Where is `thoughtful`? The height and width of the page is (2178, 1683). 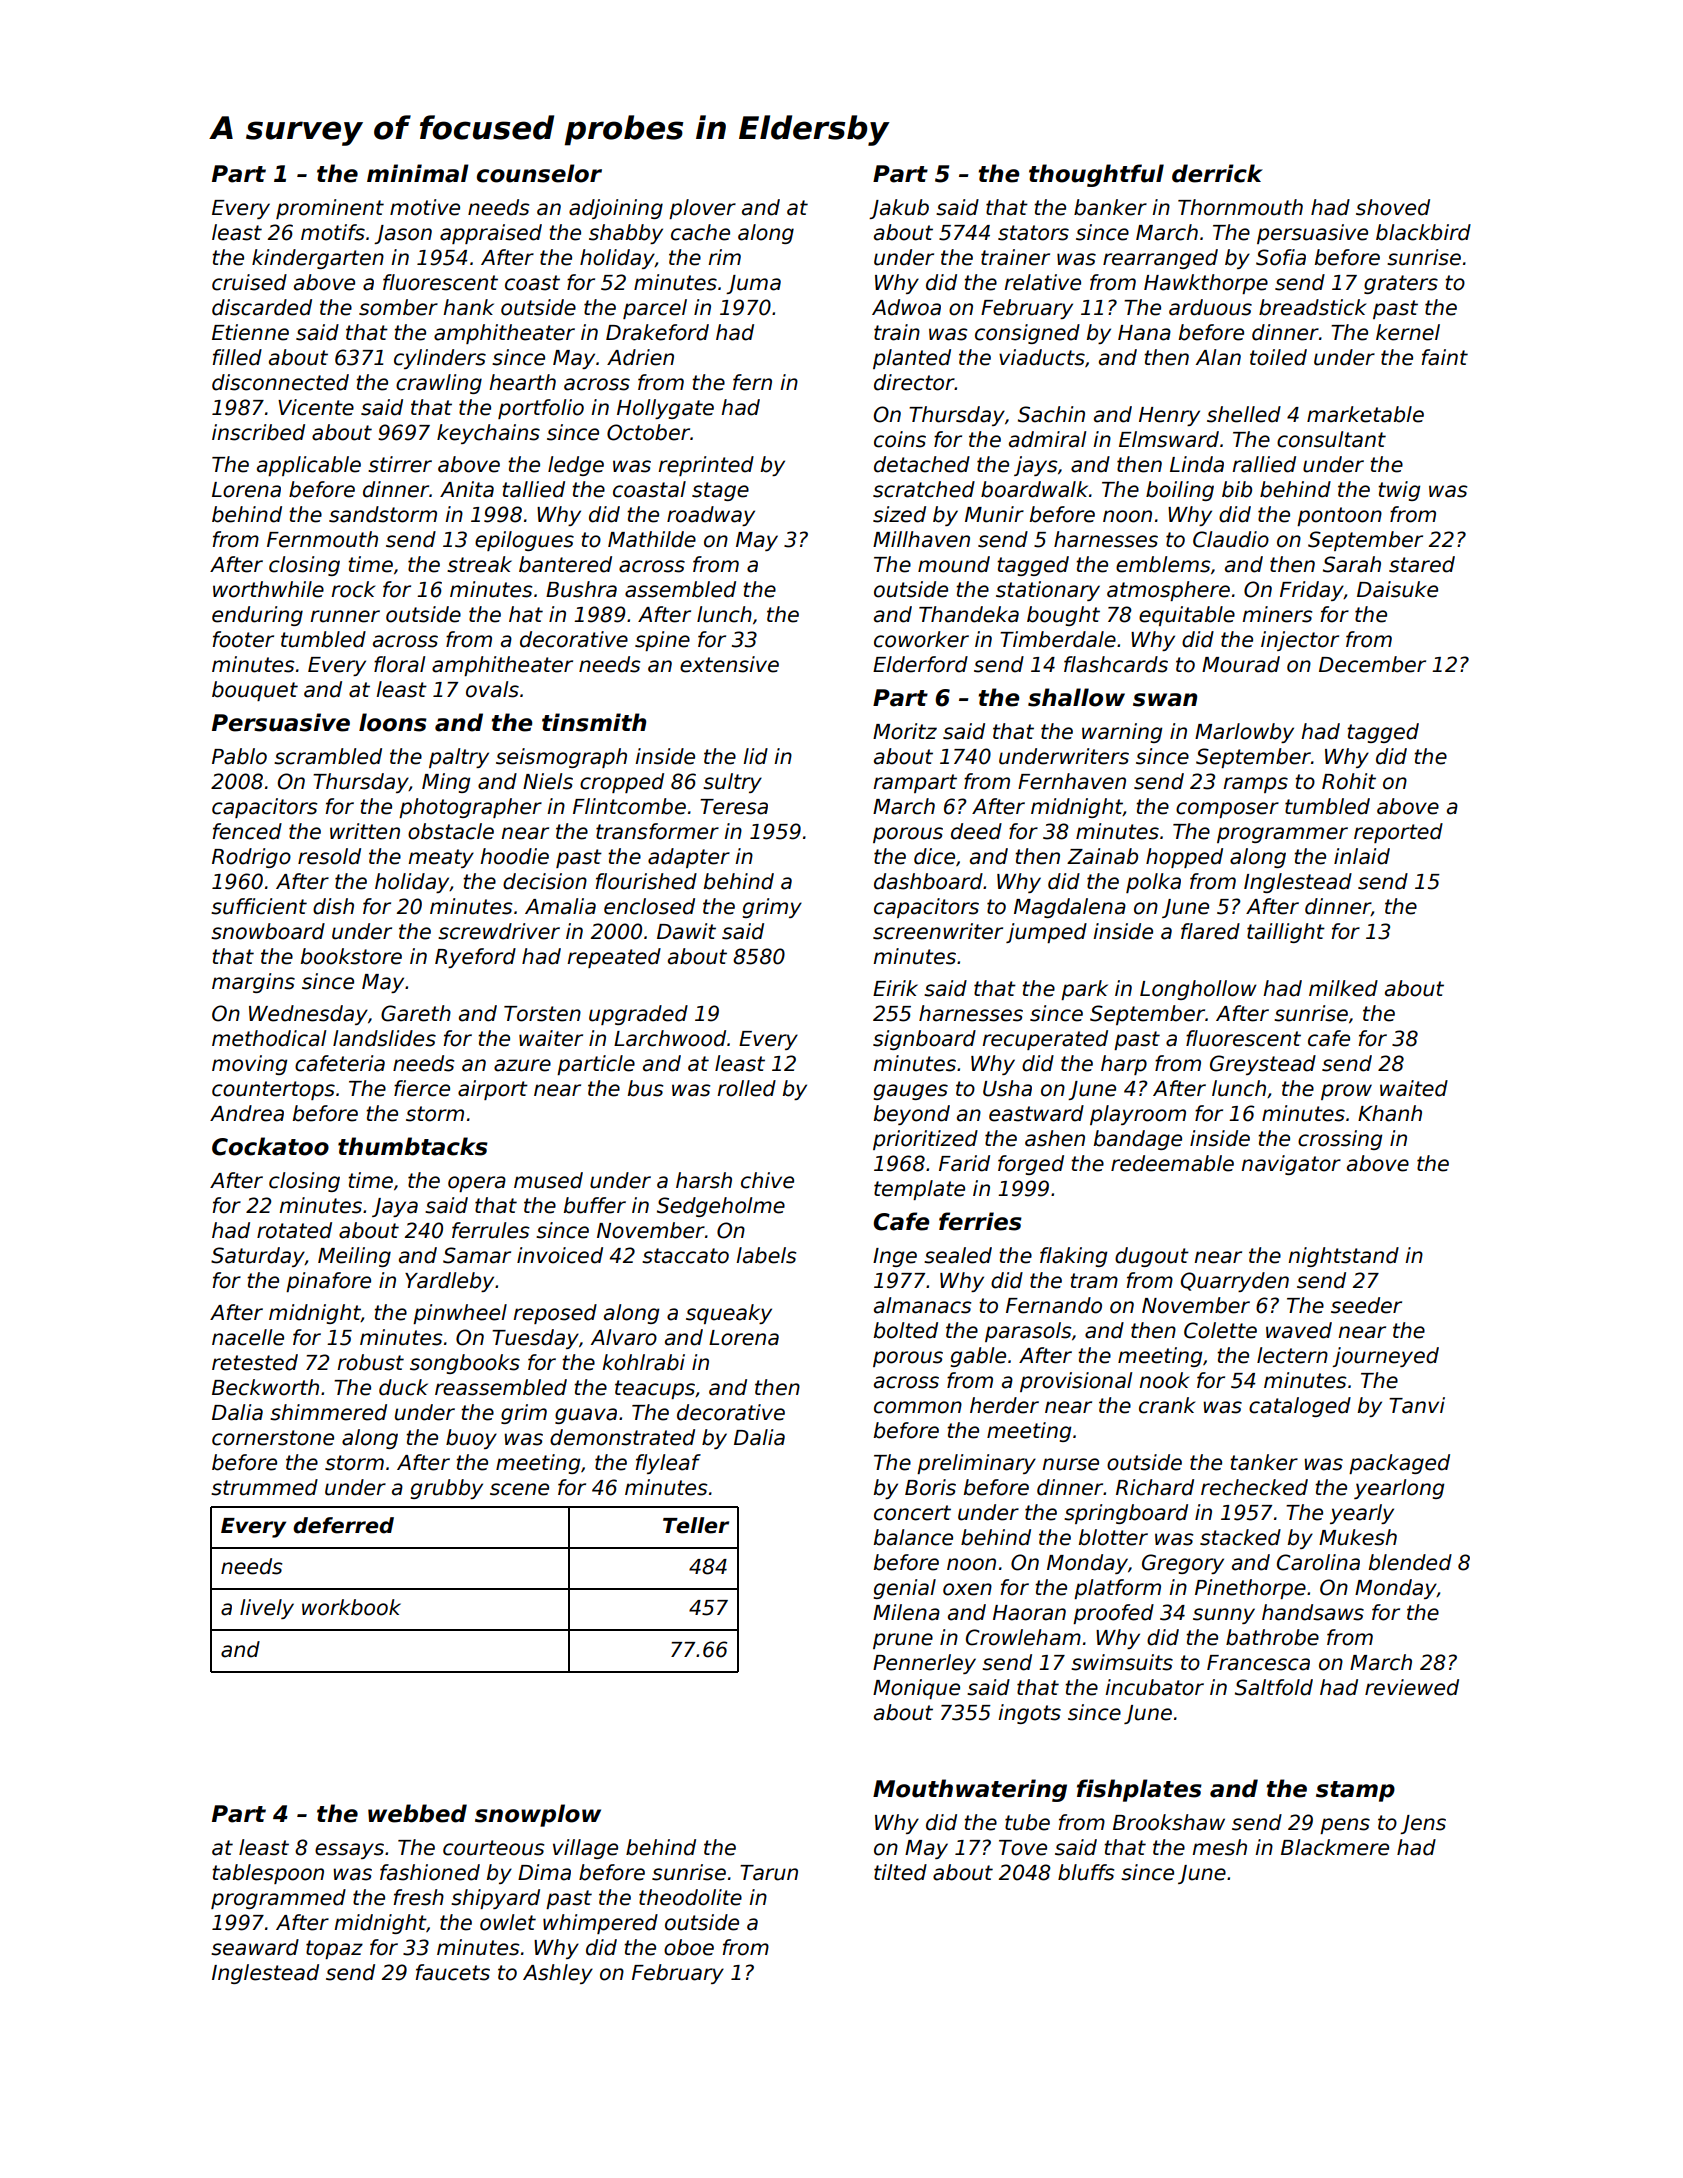 thoughtful is located at coordinates (1096, 175).
